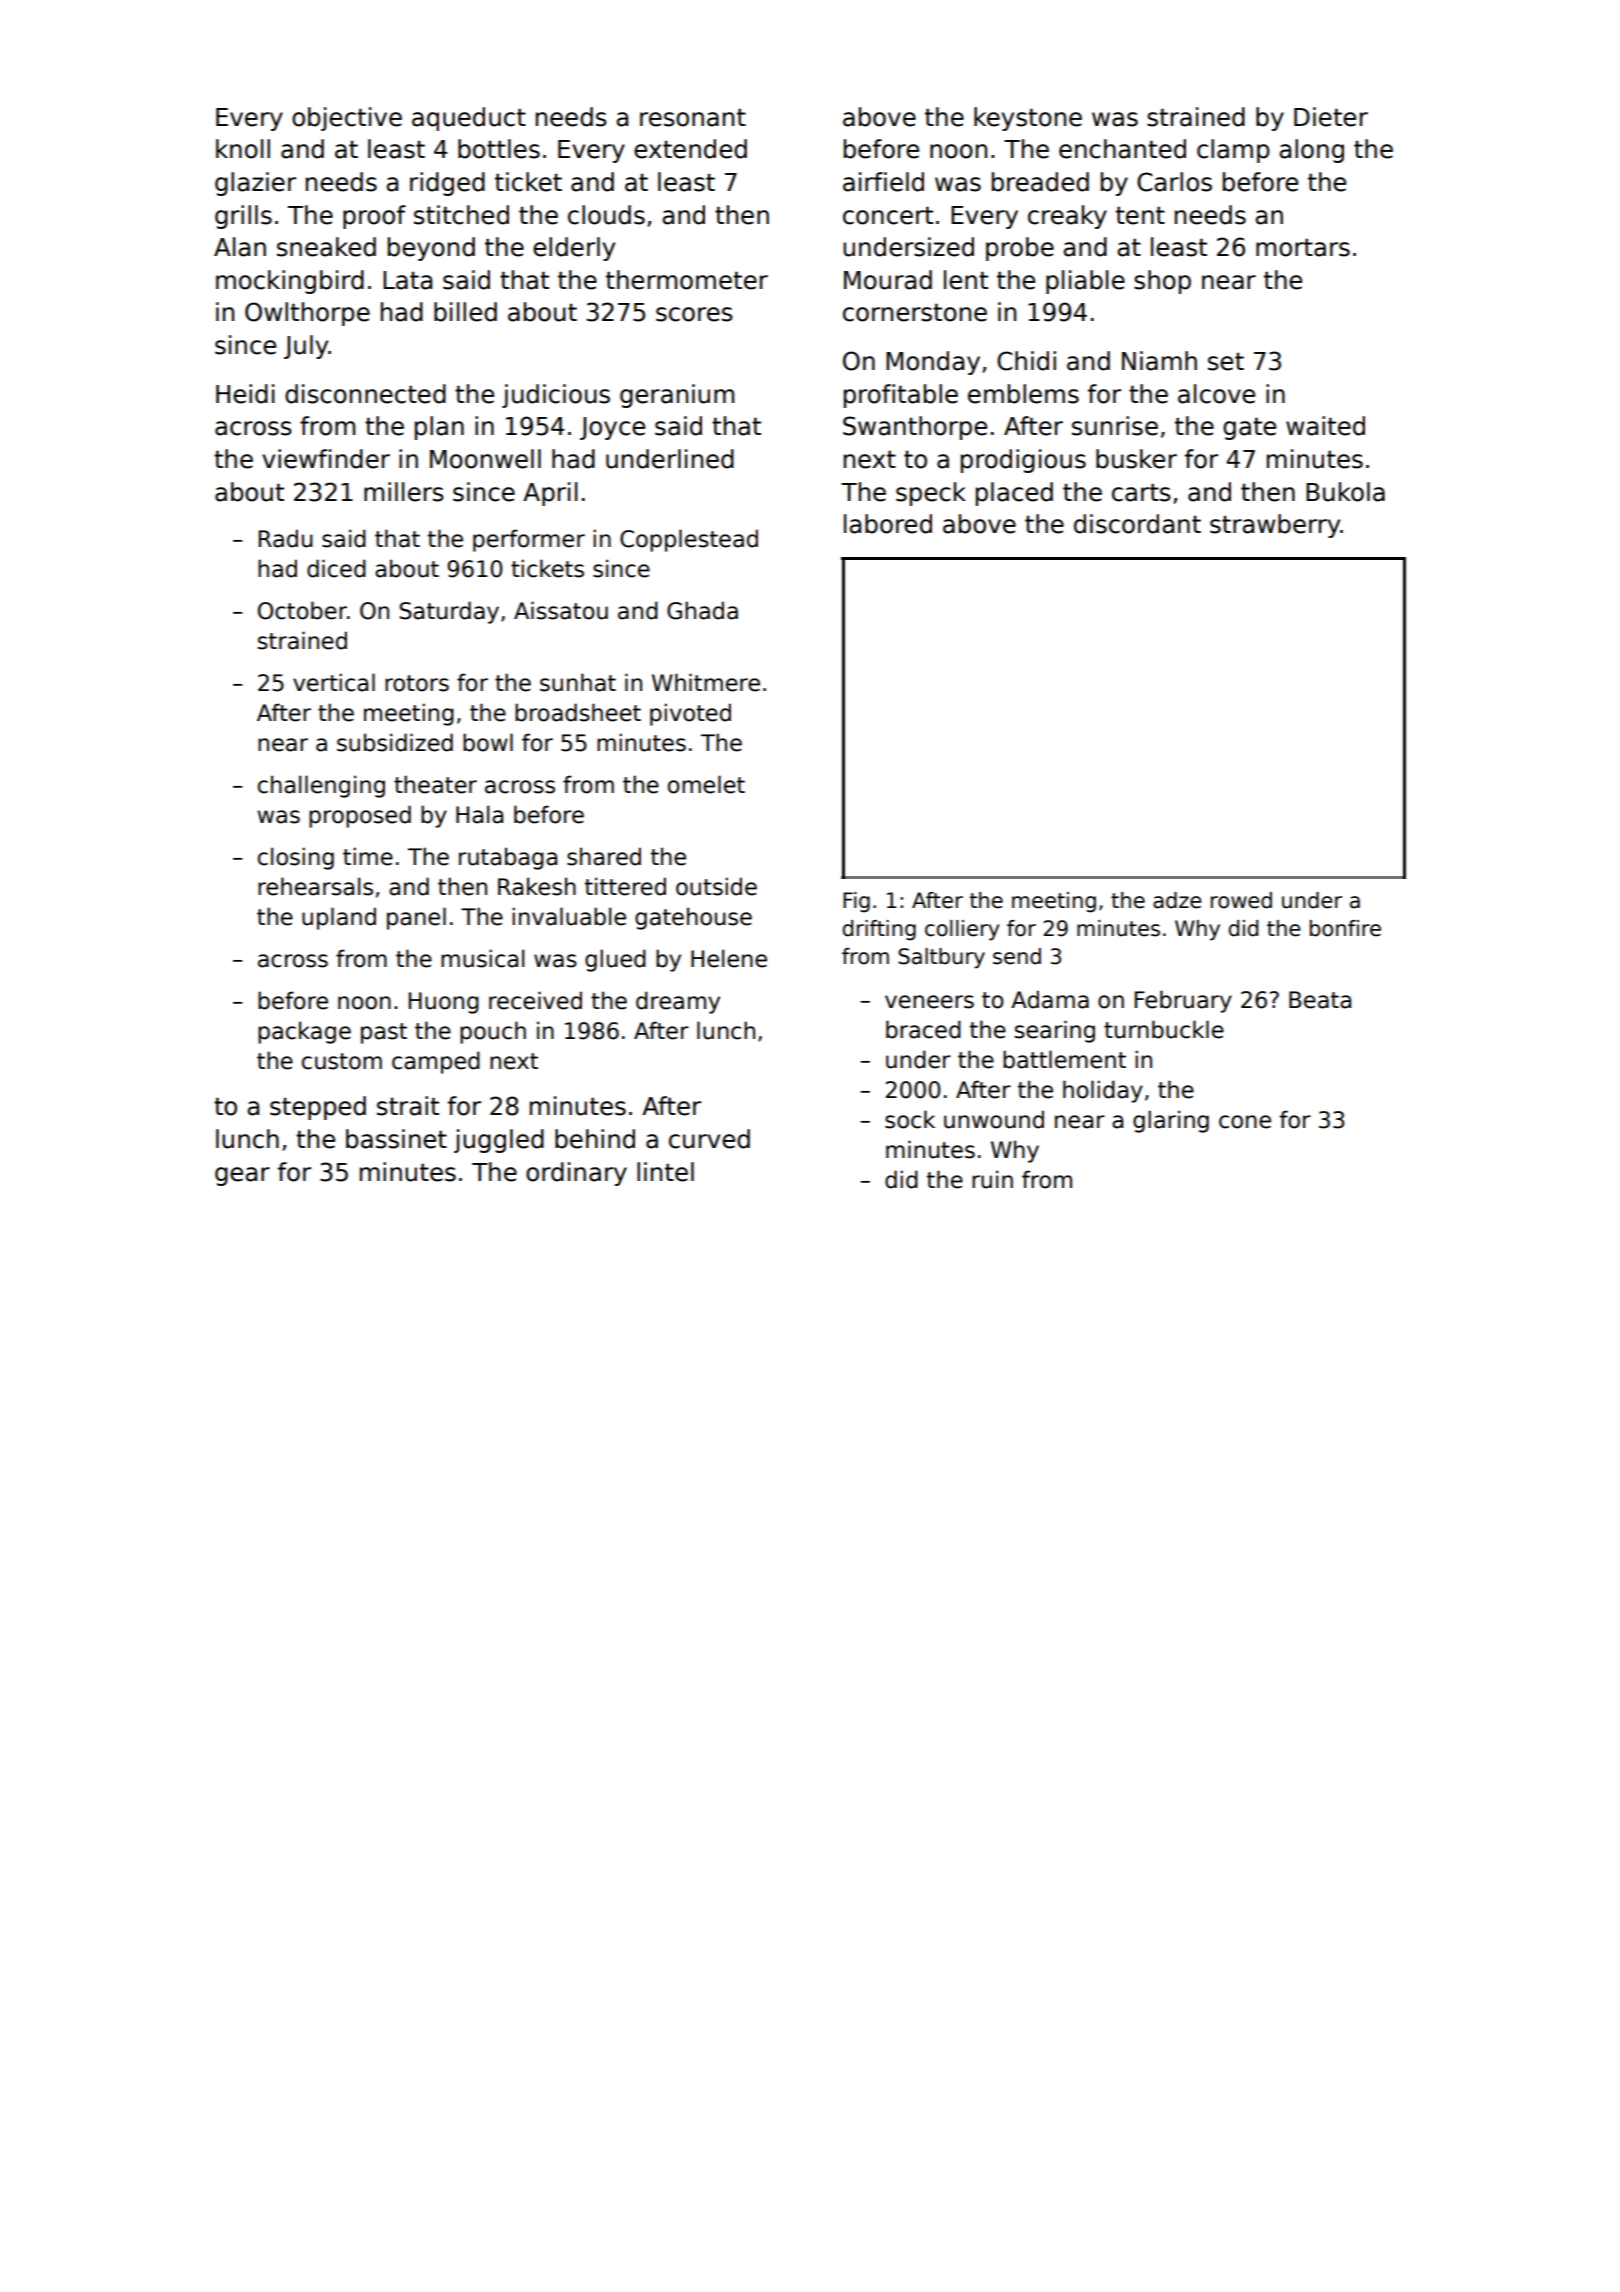 The width and height of the screenshot is (1620, 2292). I want to click on Whitmere, so click(706, 682).
